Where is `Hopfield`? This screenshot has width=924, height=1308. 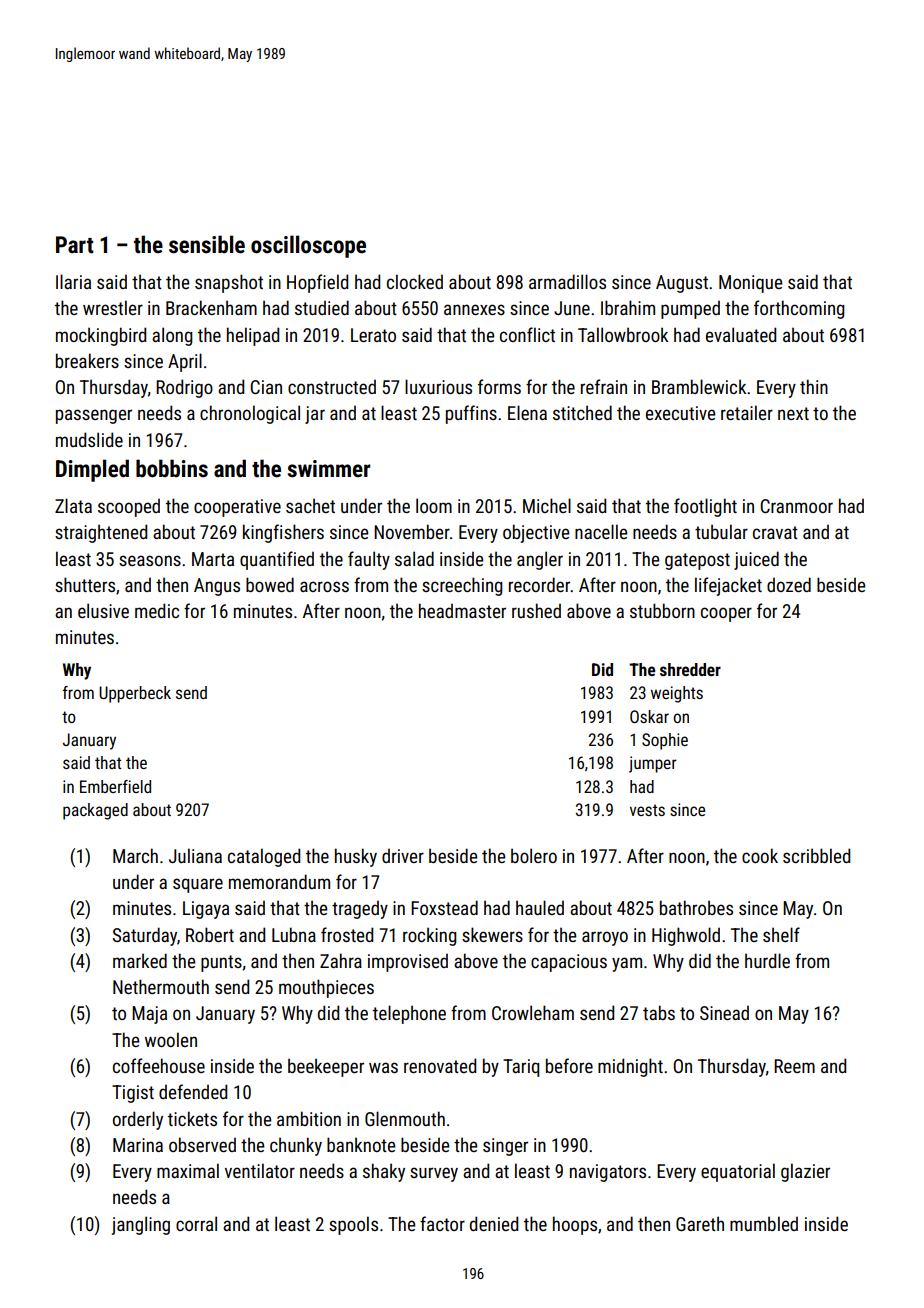
Hopfield is located at coordinates (317, 283).
